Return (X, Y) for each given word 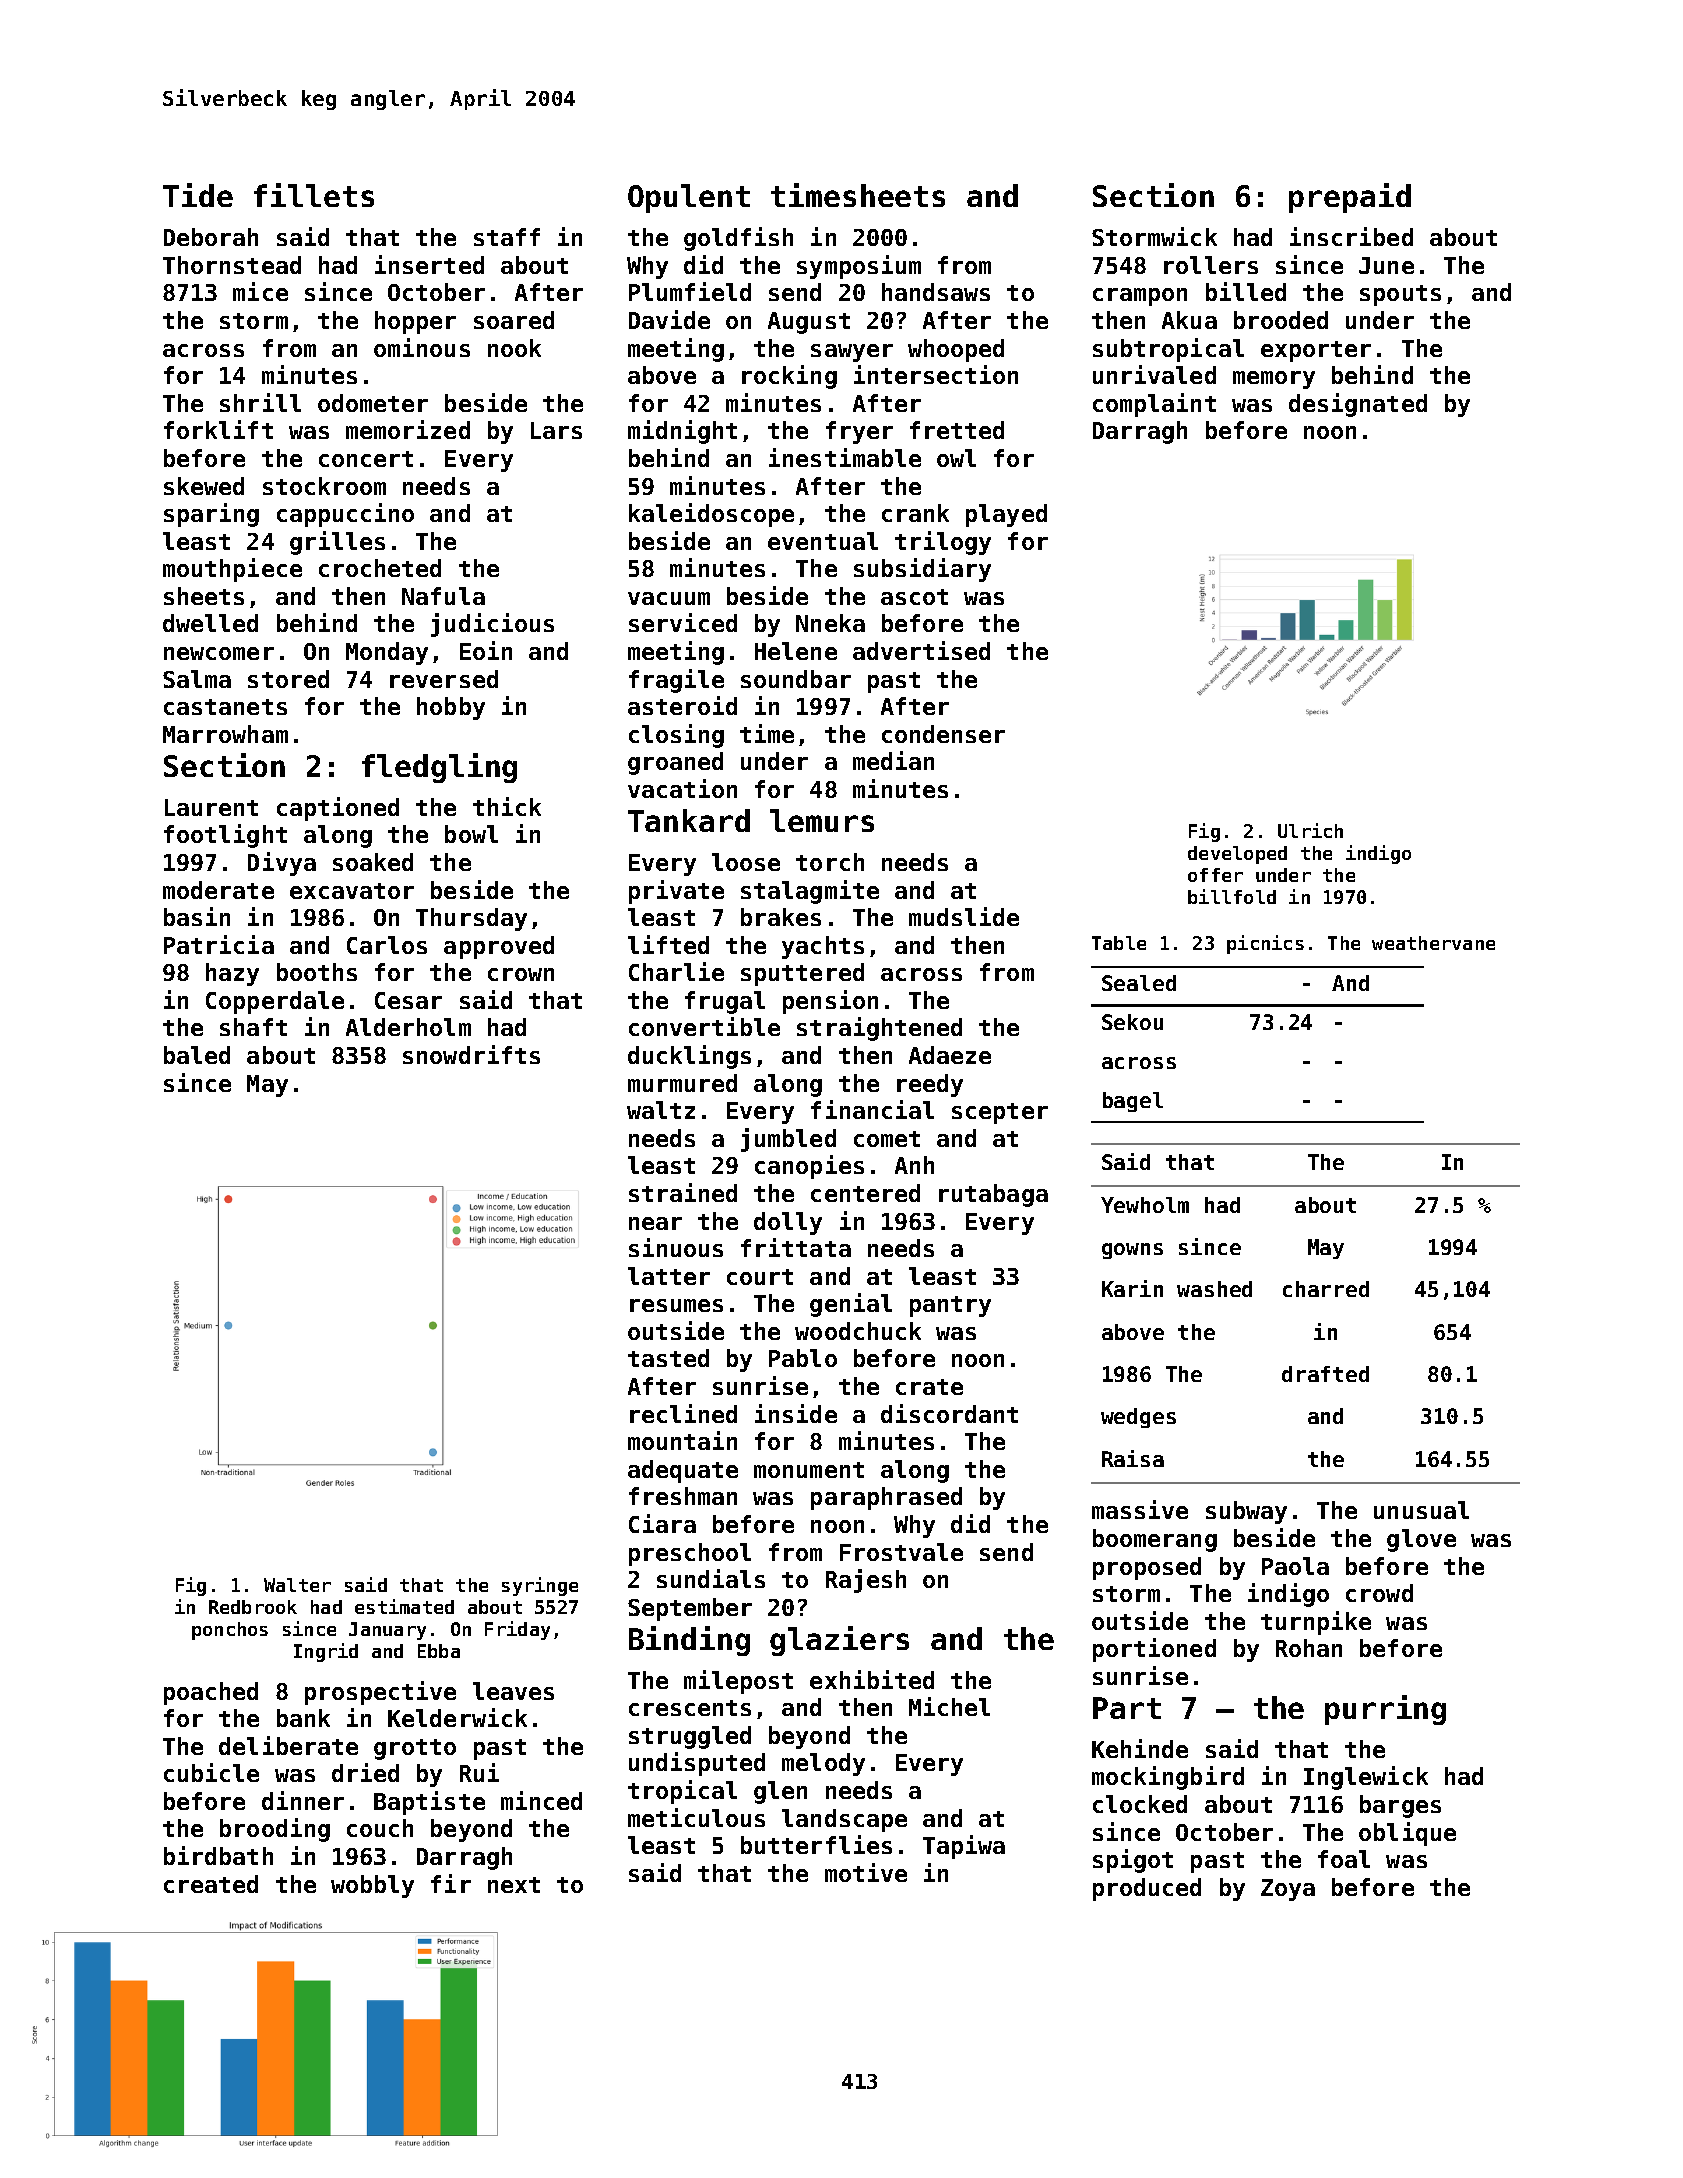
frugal (725, 1002)
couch (380, 1828)
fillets (314, 195)
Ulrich (1310, 830)
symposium (859, 267)
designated (1358, 405)
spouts (1400, 295)
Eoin (486, 650)
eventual (823, 541)
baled (197, 1055)
